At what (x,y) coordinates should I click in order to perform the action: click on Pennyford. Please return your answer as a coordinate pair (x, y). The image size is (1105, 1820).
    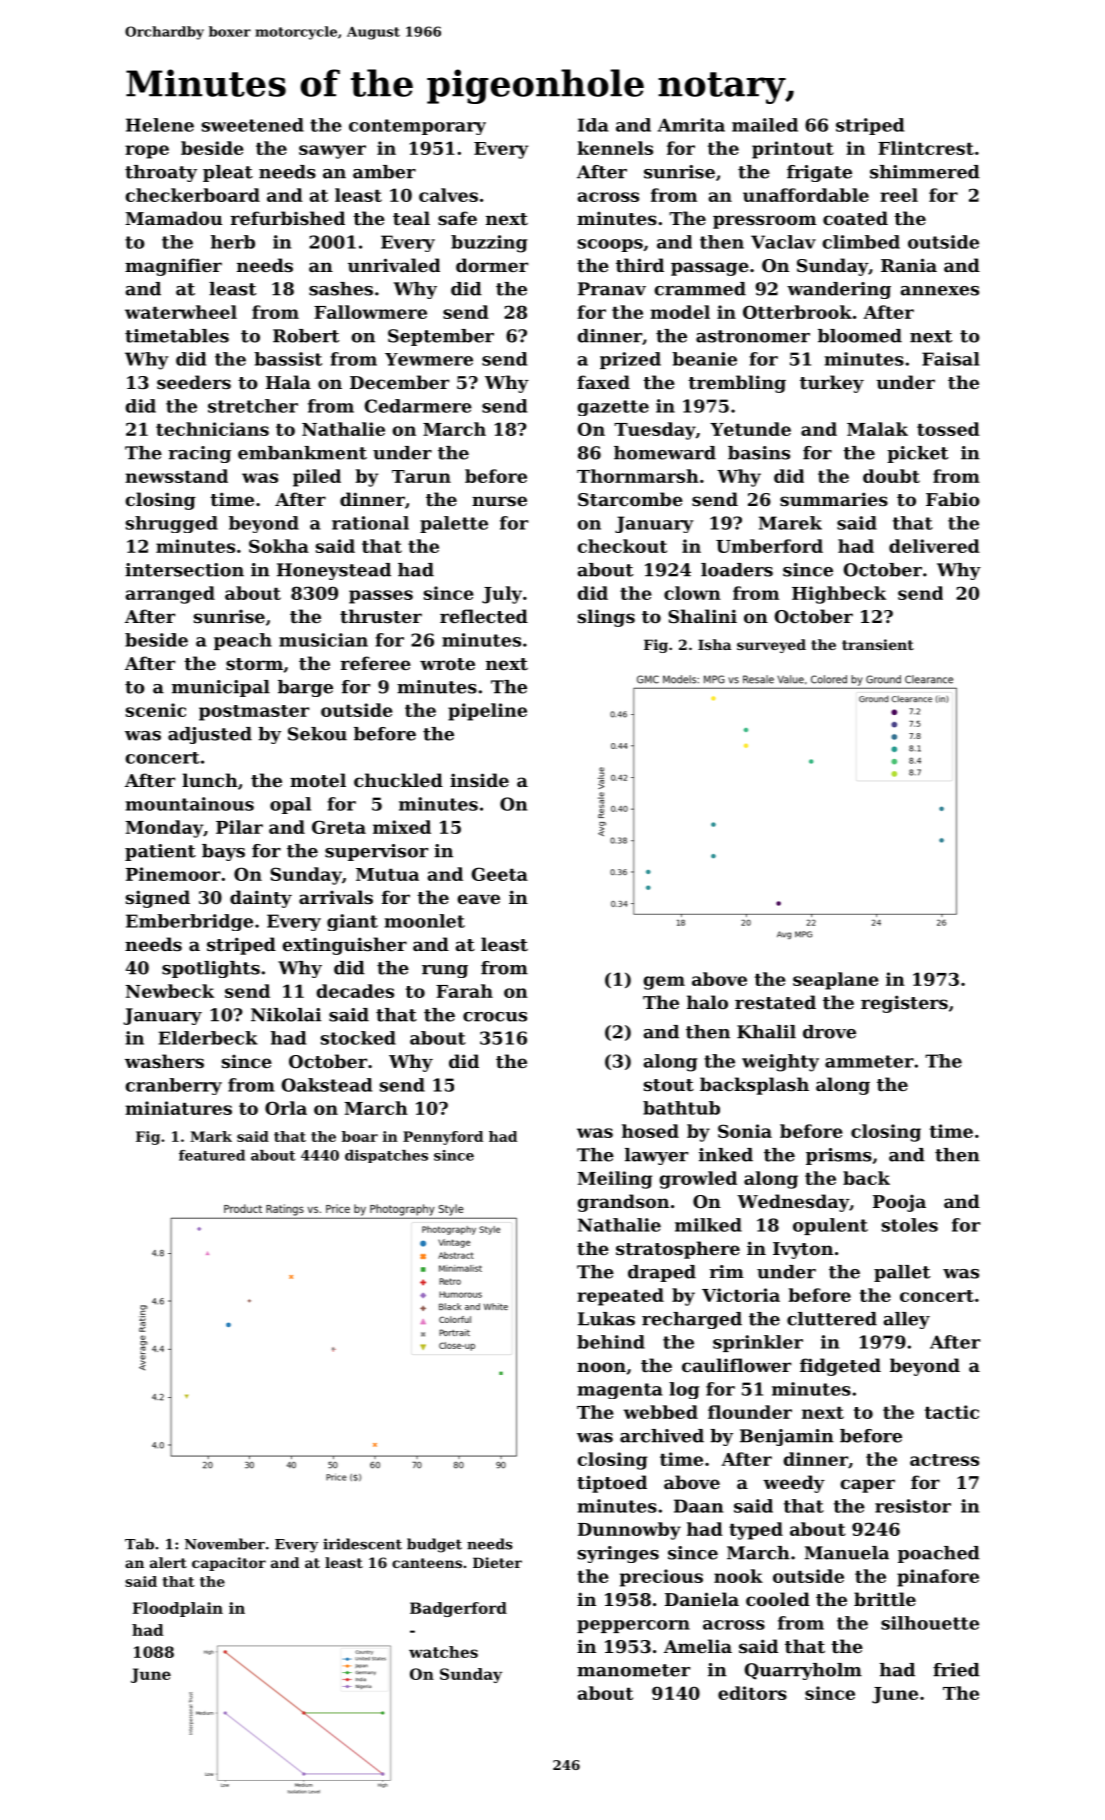
    Looking at the image, I should click on (443, 1138).
